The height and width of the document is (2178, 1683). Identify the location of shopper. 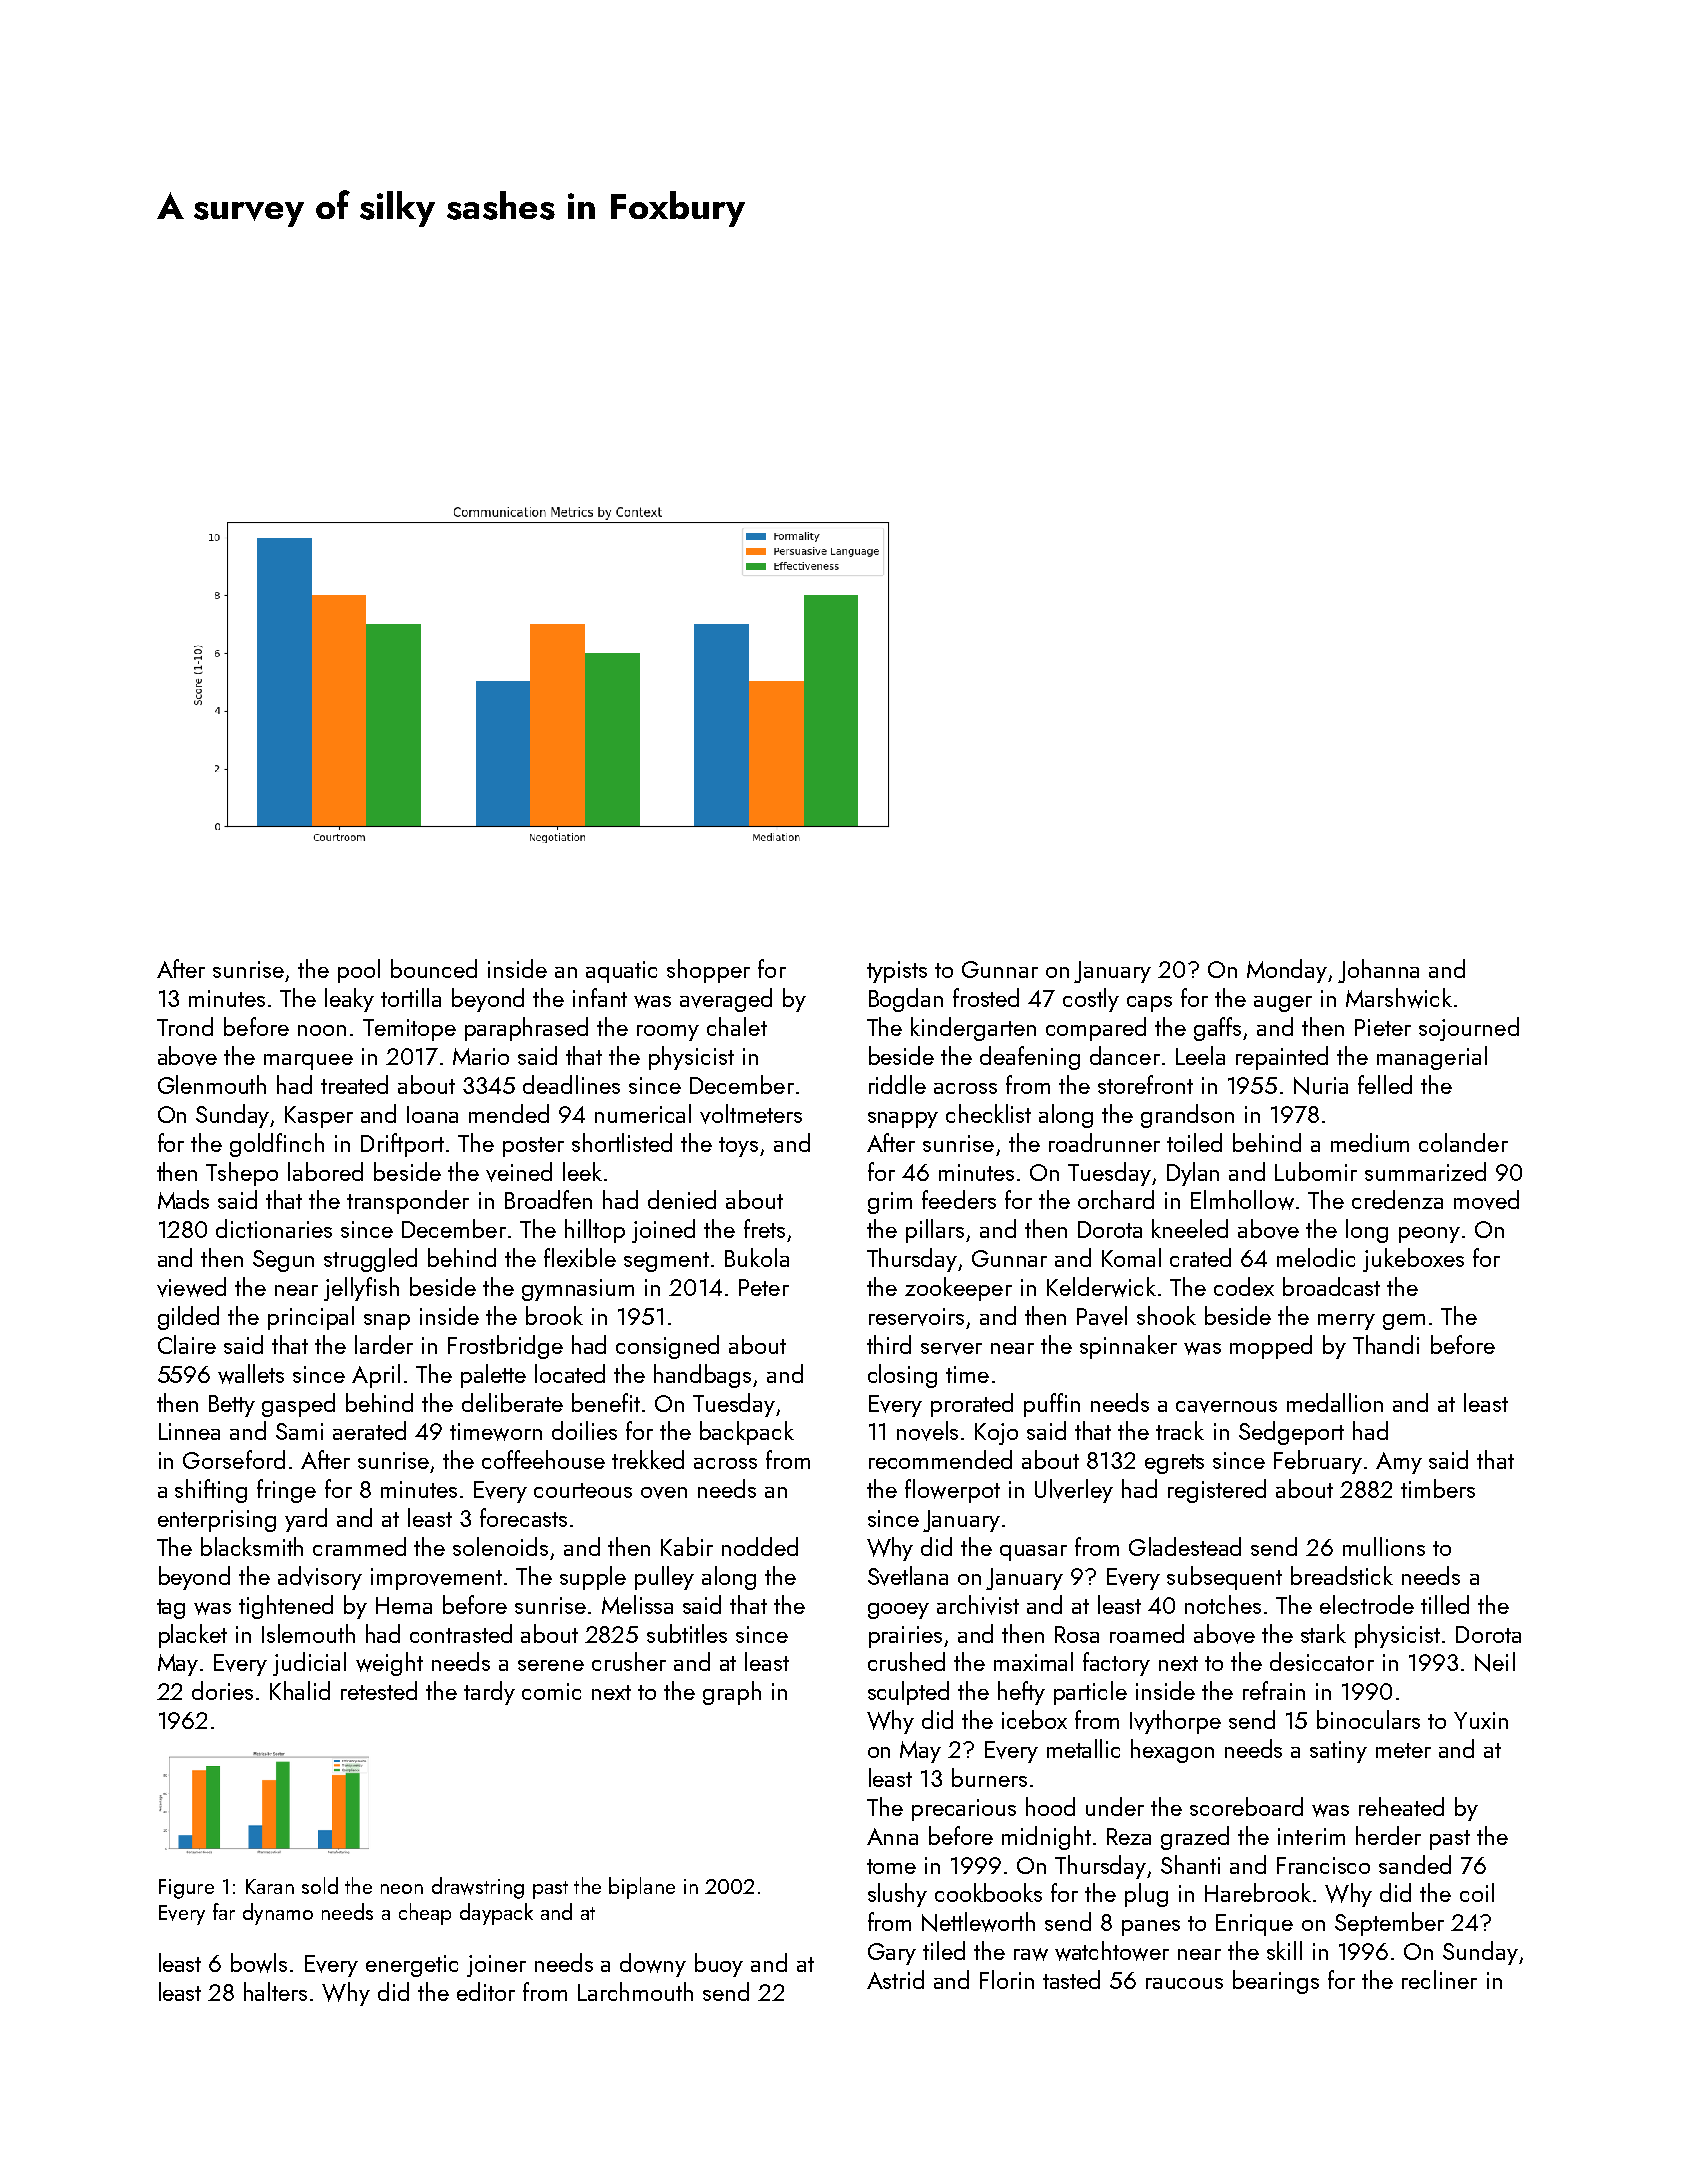
(708, 971).
